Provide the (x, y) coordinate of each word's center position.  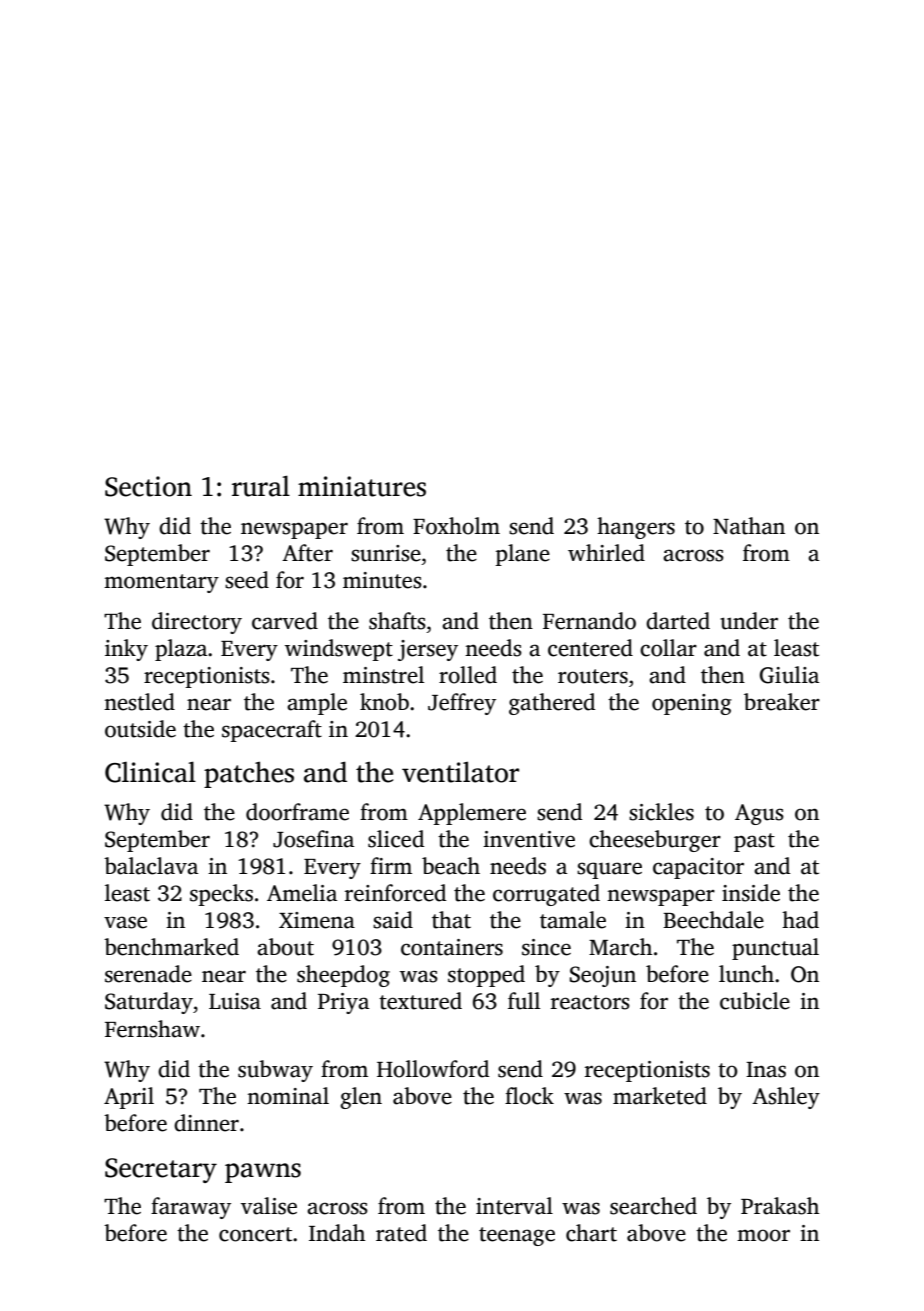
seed (247, 580)
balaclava (151, 866)
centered (590, 648)
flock (529, 1096)
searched (653, 1206)
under (749, 621)
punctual (775, 949)
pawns (263, 1173)
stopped (486, 976)
